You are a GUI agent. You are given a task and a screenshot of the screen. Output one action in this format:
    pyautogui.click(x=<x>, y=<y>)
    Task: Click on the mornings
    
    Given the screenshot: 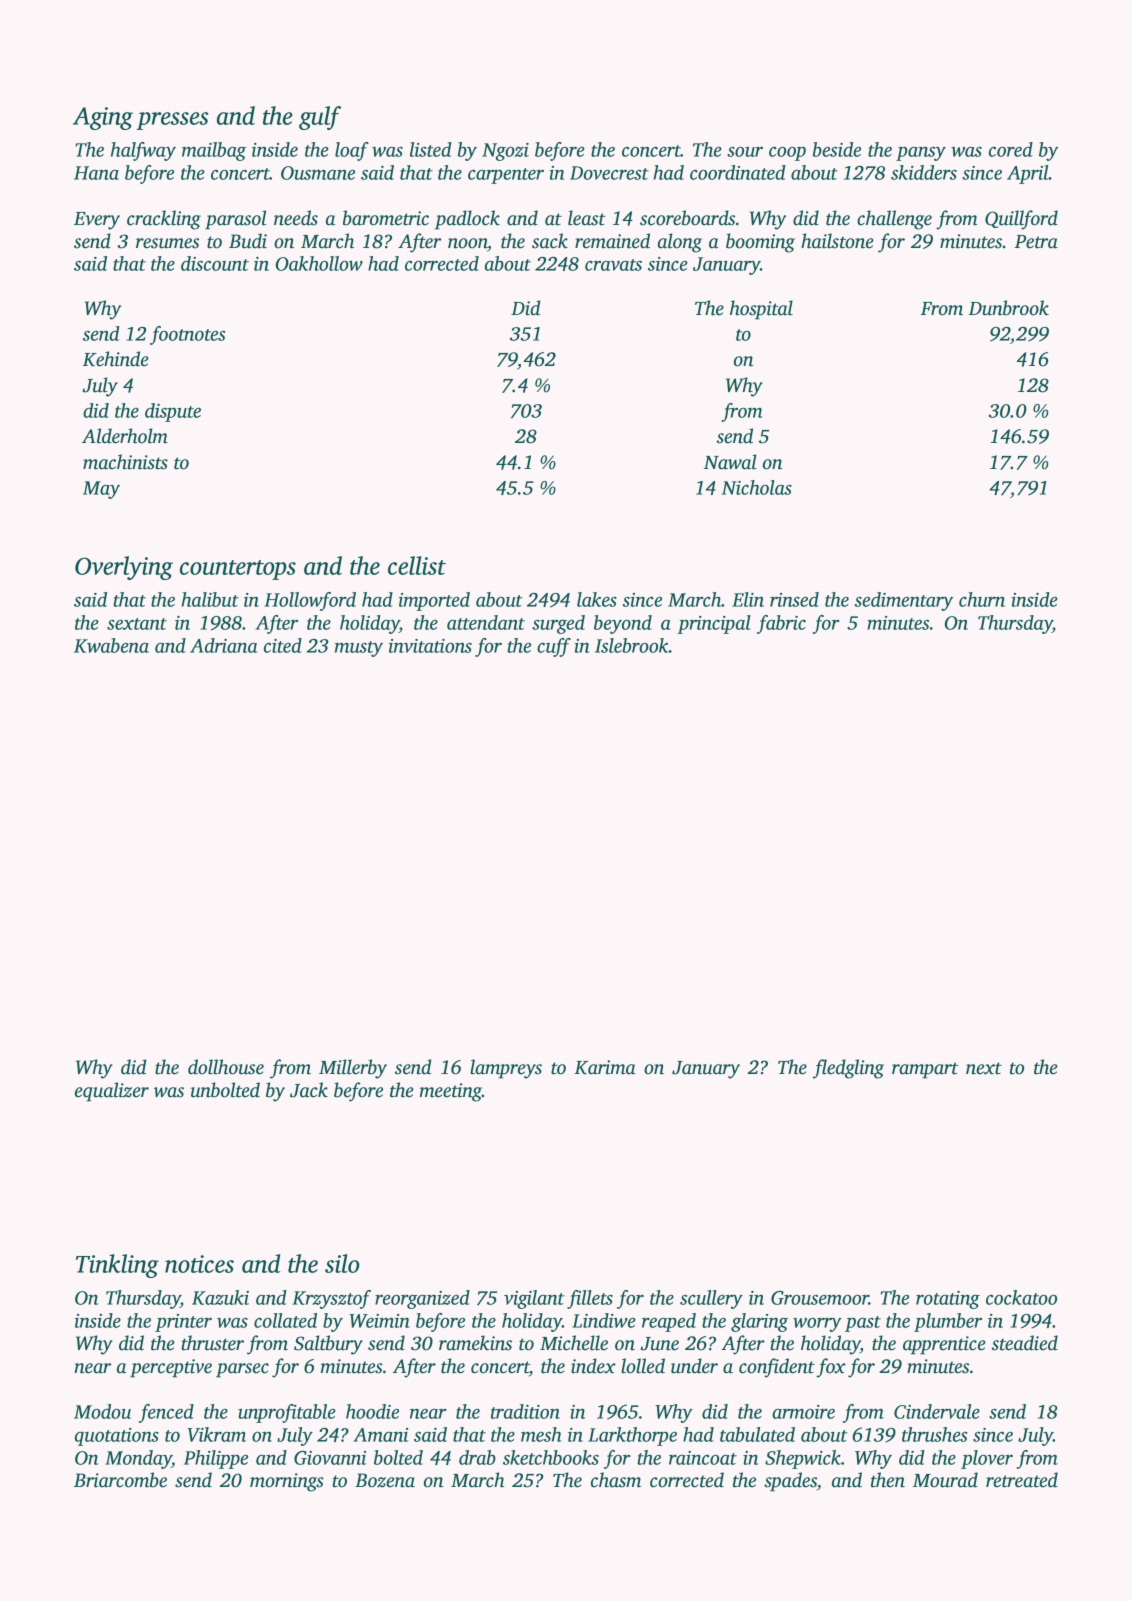 What is the action you would take?
    pyautogui.click(x=287, y=1482)
